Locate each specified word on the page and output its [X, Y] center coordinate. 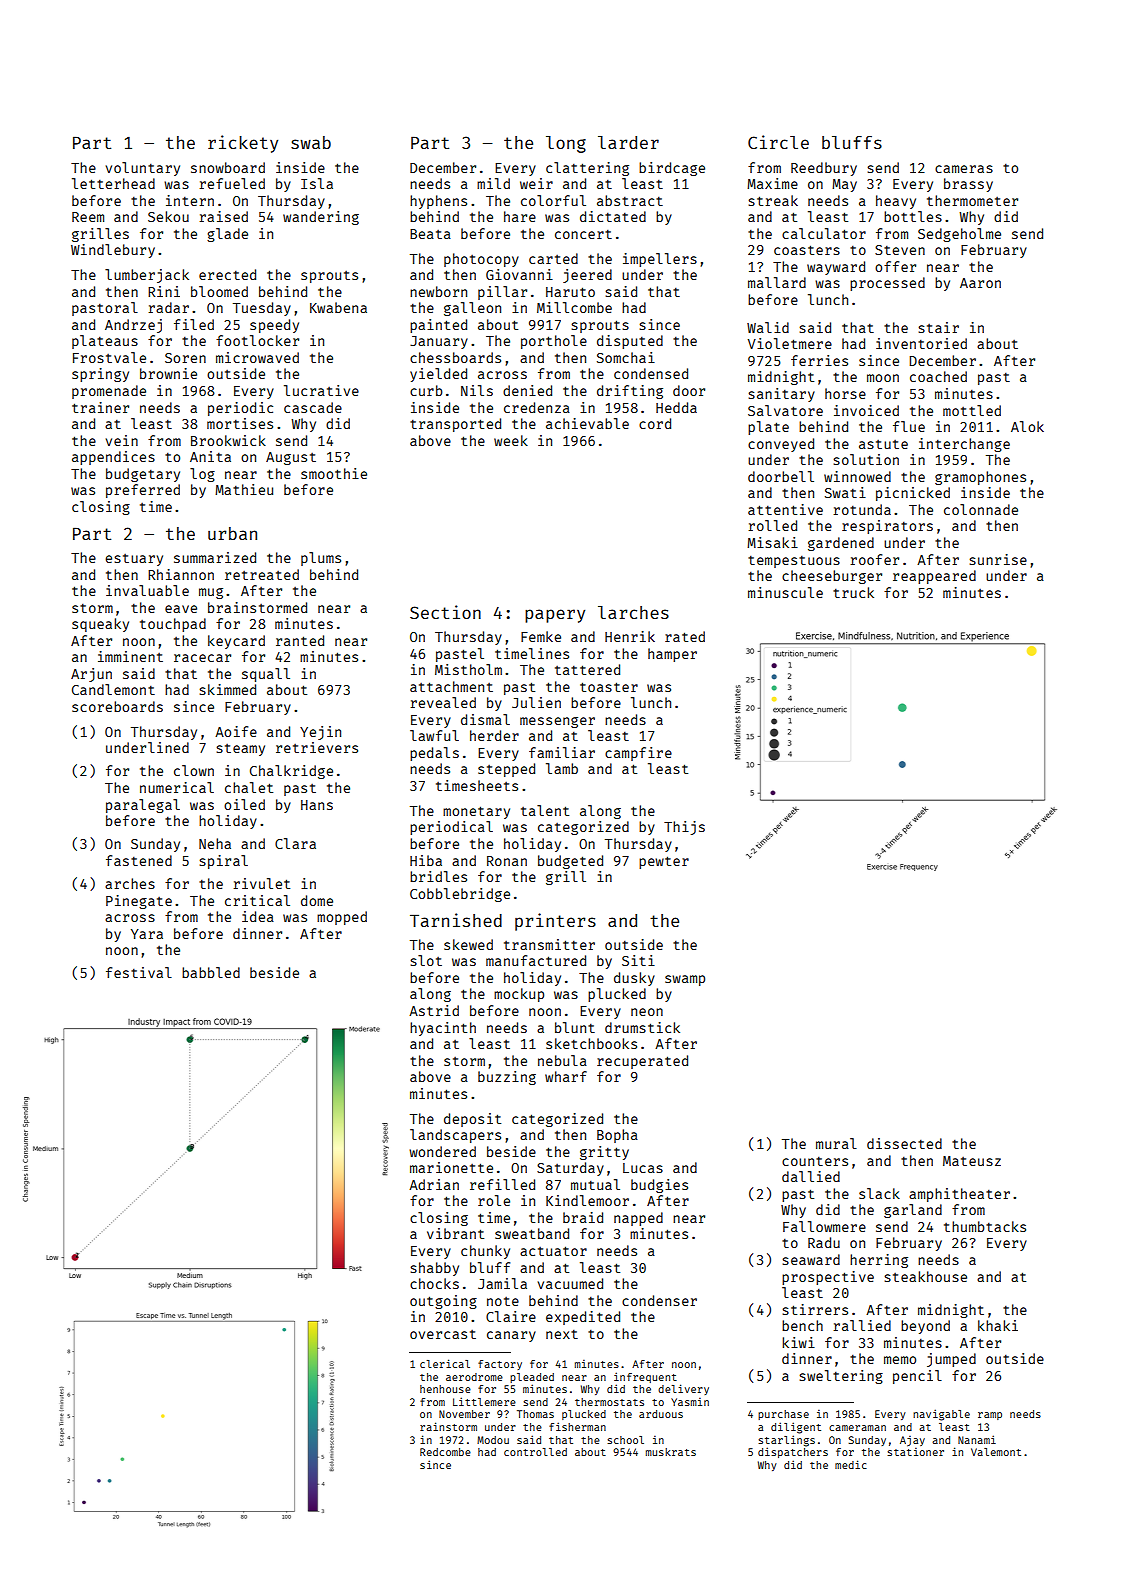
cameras [964, 169]
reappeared [934, 577]
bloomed [219, 291]
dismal [485, 719]
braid [583, 1217]
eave [181, 609]
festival [139, 972]
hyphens [438, 202]
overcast [443, 1334]
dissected [904, 1143]
